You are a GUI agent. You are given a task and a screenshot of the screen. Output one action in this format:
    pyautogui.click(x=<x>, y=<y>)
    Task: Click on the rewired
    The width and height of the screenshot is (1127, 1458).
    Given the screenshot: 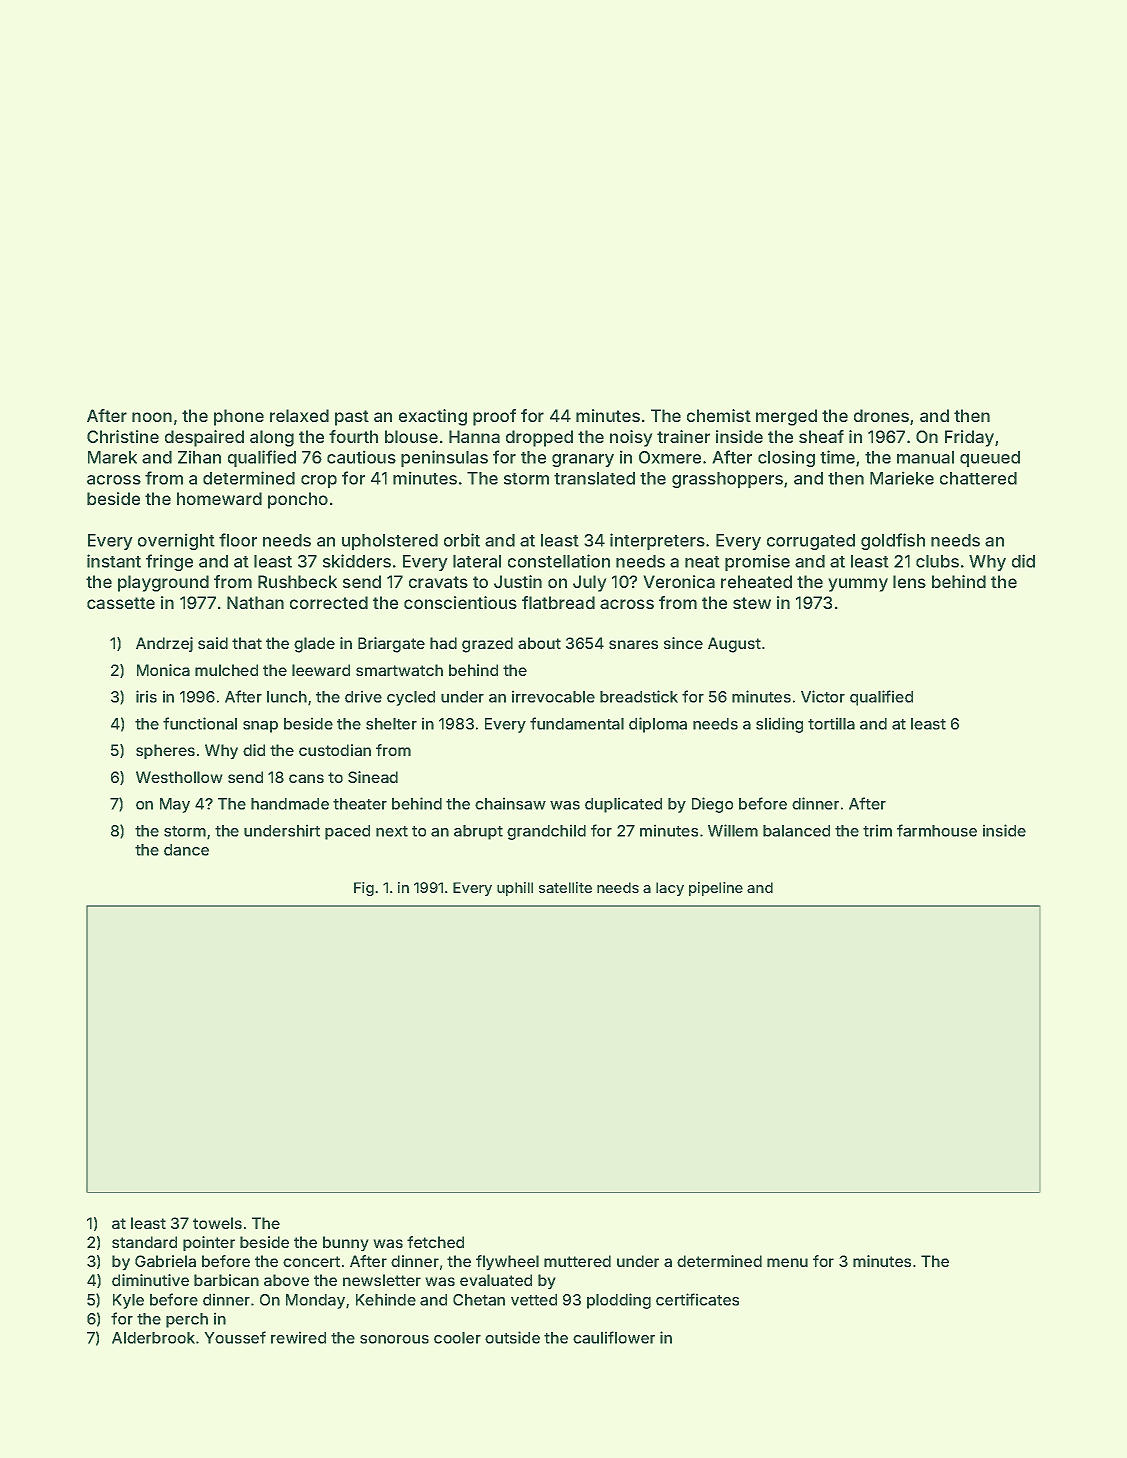 What is the action you would take?
    pyautogui.click(x=298, y=1337)
